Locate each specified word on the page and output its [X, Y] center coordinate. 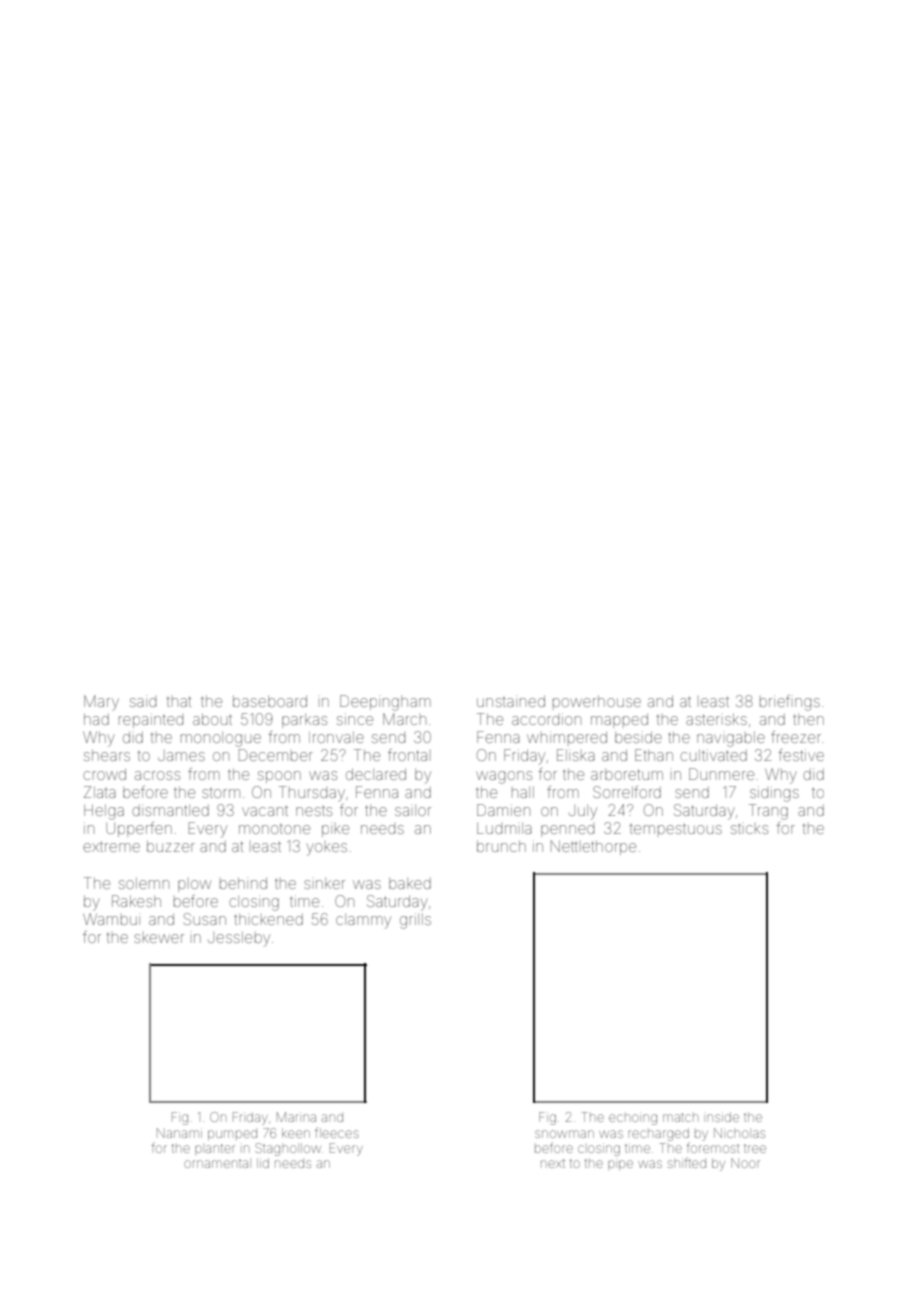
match [680, 1117]
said [143, 701]
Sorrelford [627, 792]
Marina [296, 1117]
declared [376, 774]
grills [415, 921]
